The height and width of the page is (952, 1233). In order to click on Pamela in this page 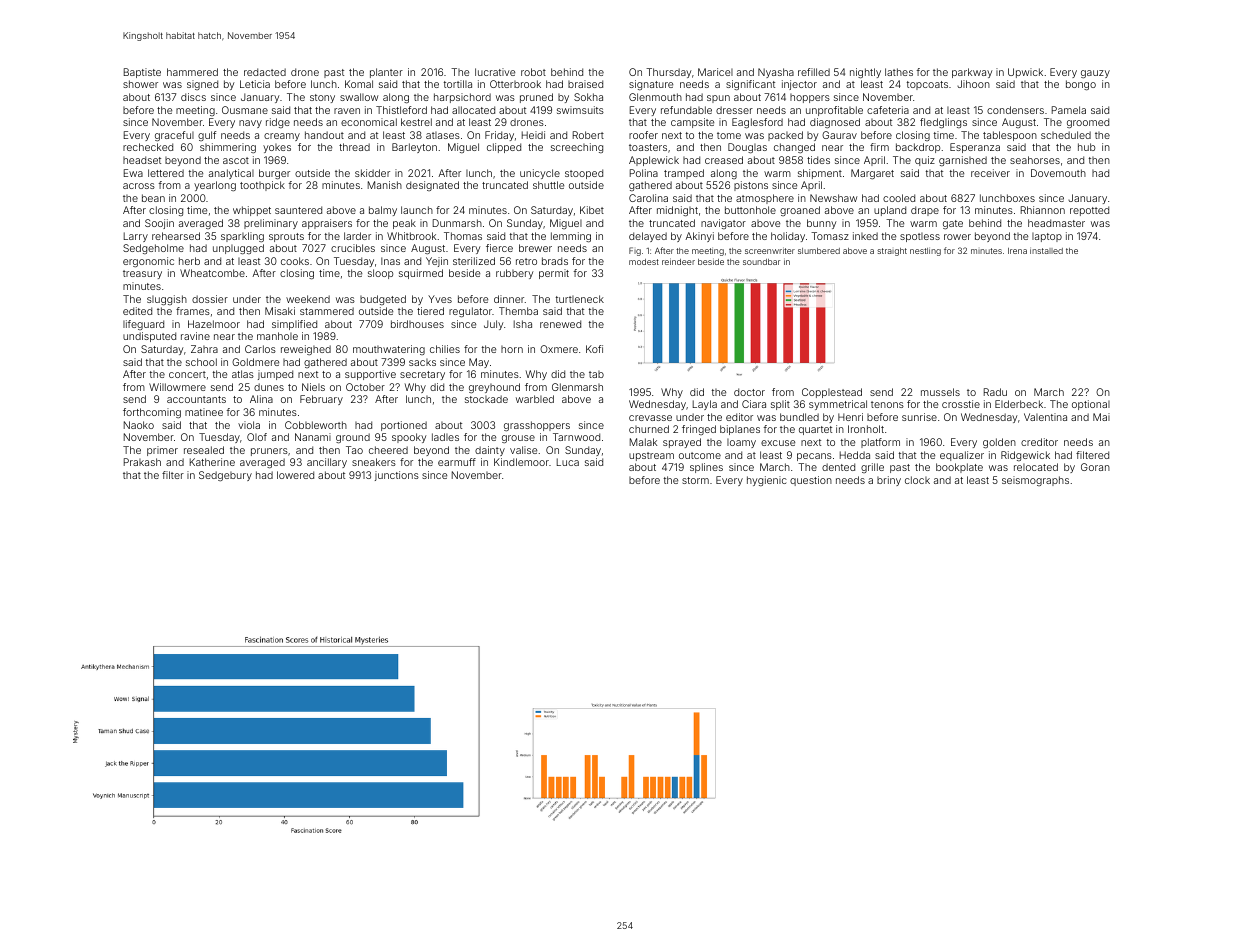, I will do `click(1069, 110)`.
